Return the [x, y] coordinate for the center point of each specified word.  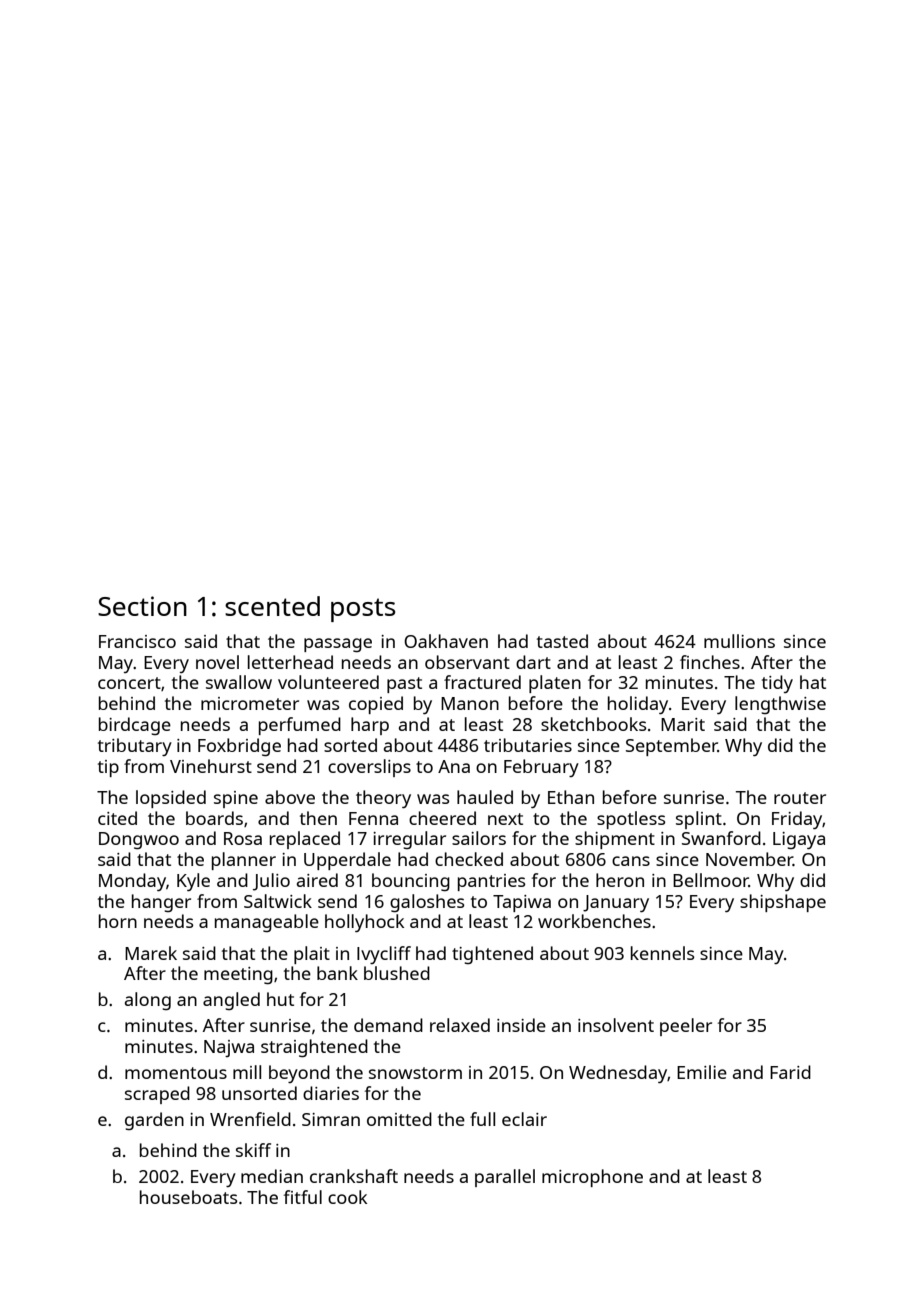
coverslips [369, 768]
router [800, 798]
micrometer [250, 703]
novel [217, 662]
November [749, 859]
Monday [132, 882]
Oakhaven [446, 641]
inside [521, 1025]
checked [469, 859]
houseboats [188, 1197]
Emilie [702, 1072]
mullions [739, 641]
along [148, 1001]
